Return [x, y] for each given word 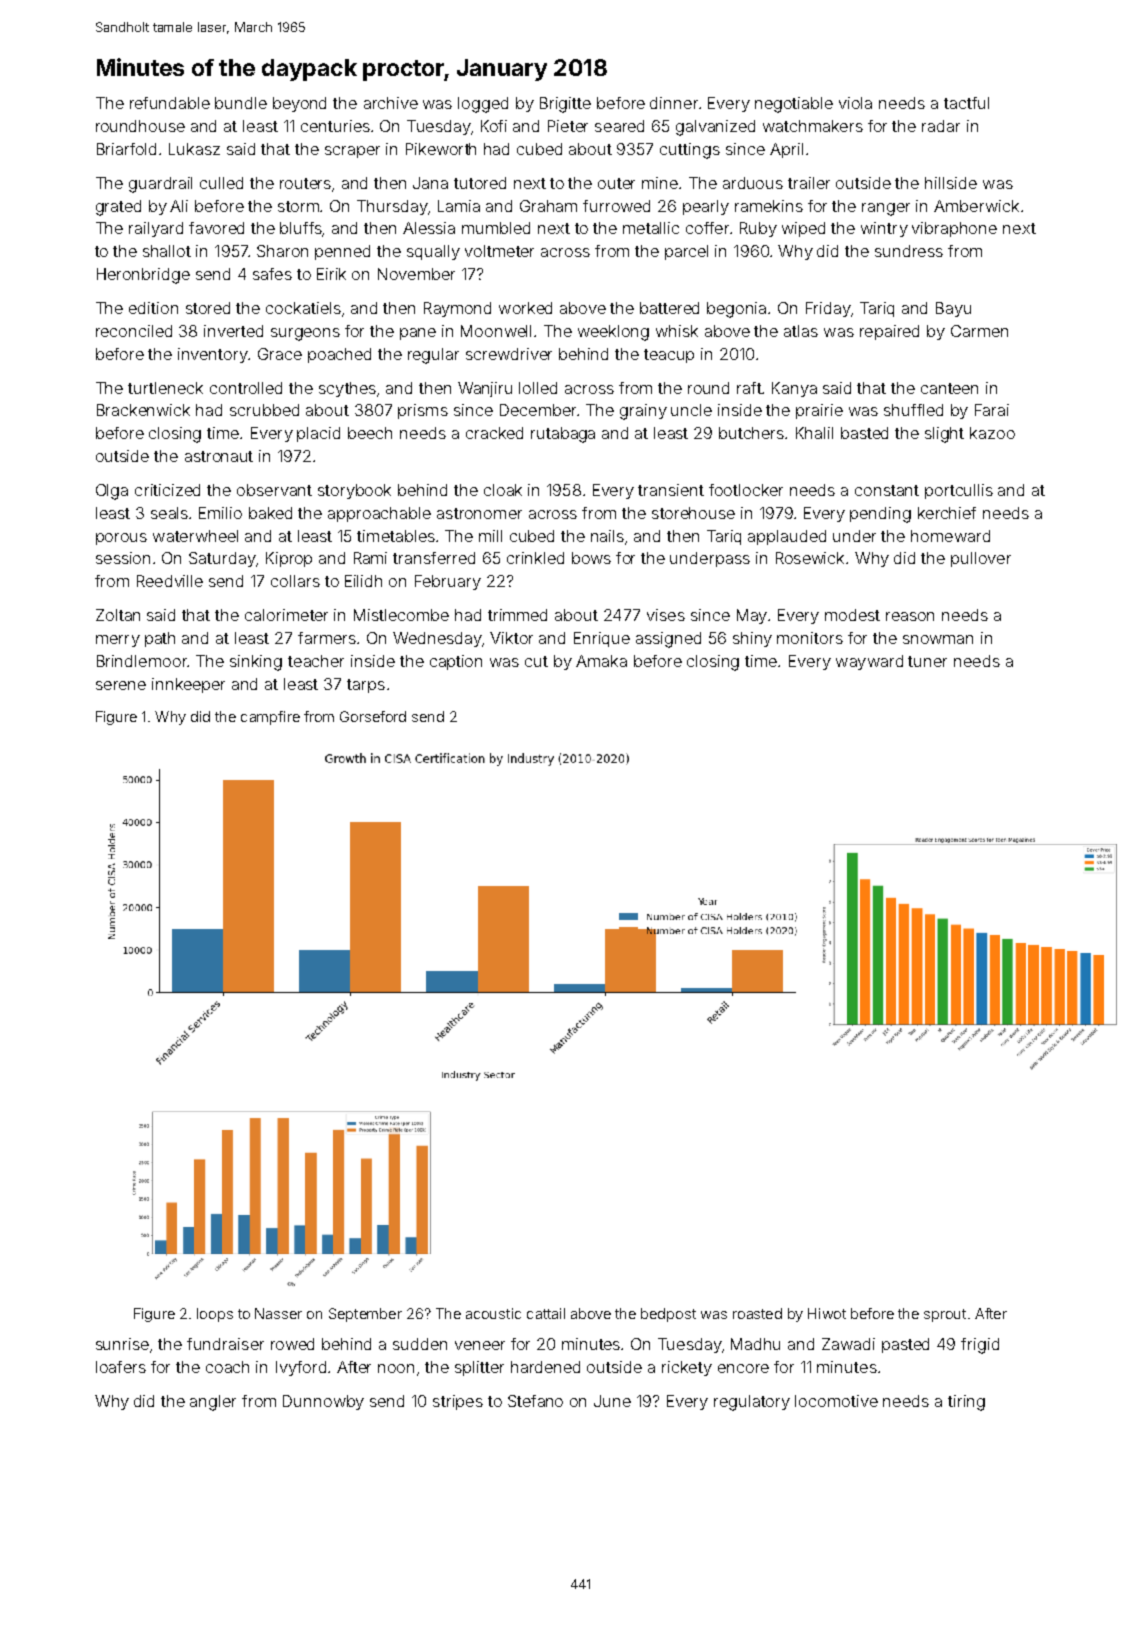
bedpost [668, 1315]
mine [660, 183]
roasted [757, 1313]
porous [121, 539]
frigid [980, 1346]
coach [227, 1367]
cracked [494, 433]
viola [855, 103]
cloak [503, 490]
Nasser [278, 1313]
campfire [270, 718]
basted [864, 433]
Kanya [794, 389]
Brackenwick [143, 410]
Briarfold [126, 149]
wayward [869, 662]
